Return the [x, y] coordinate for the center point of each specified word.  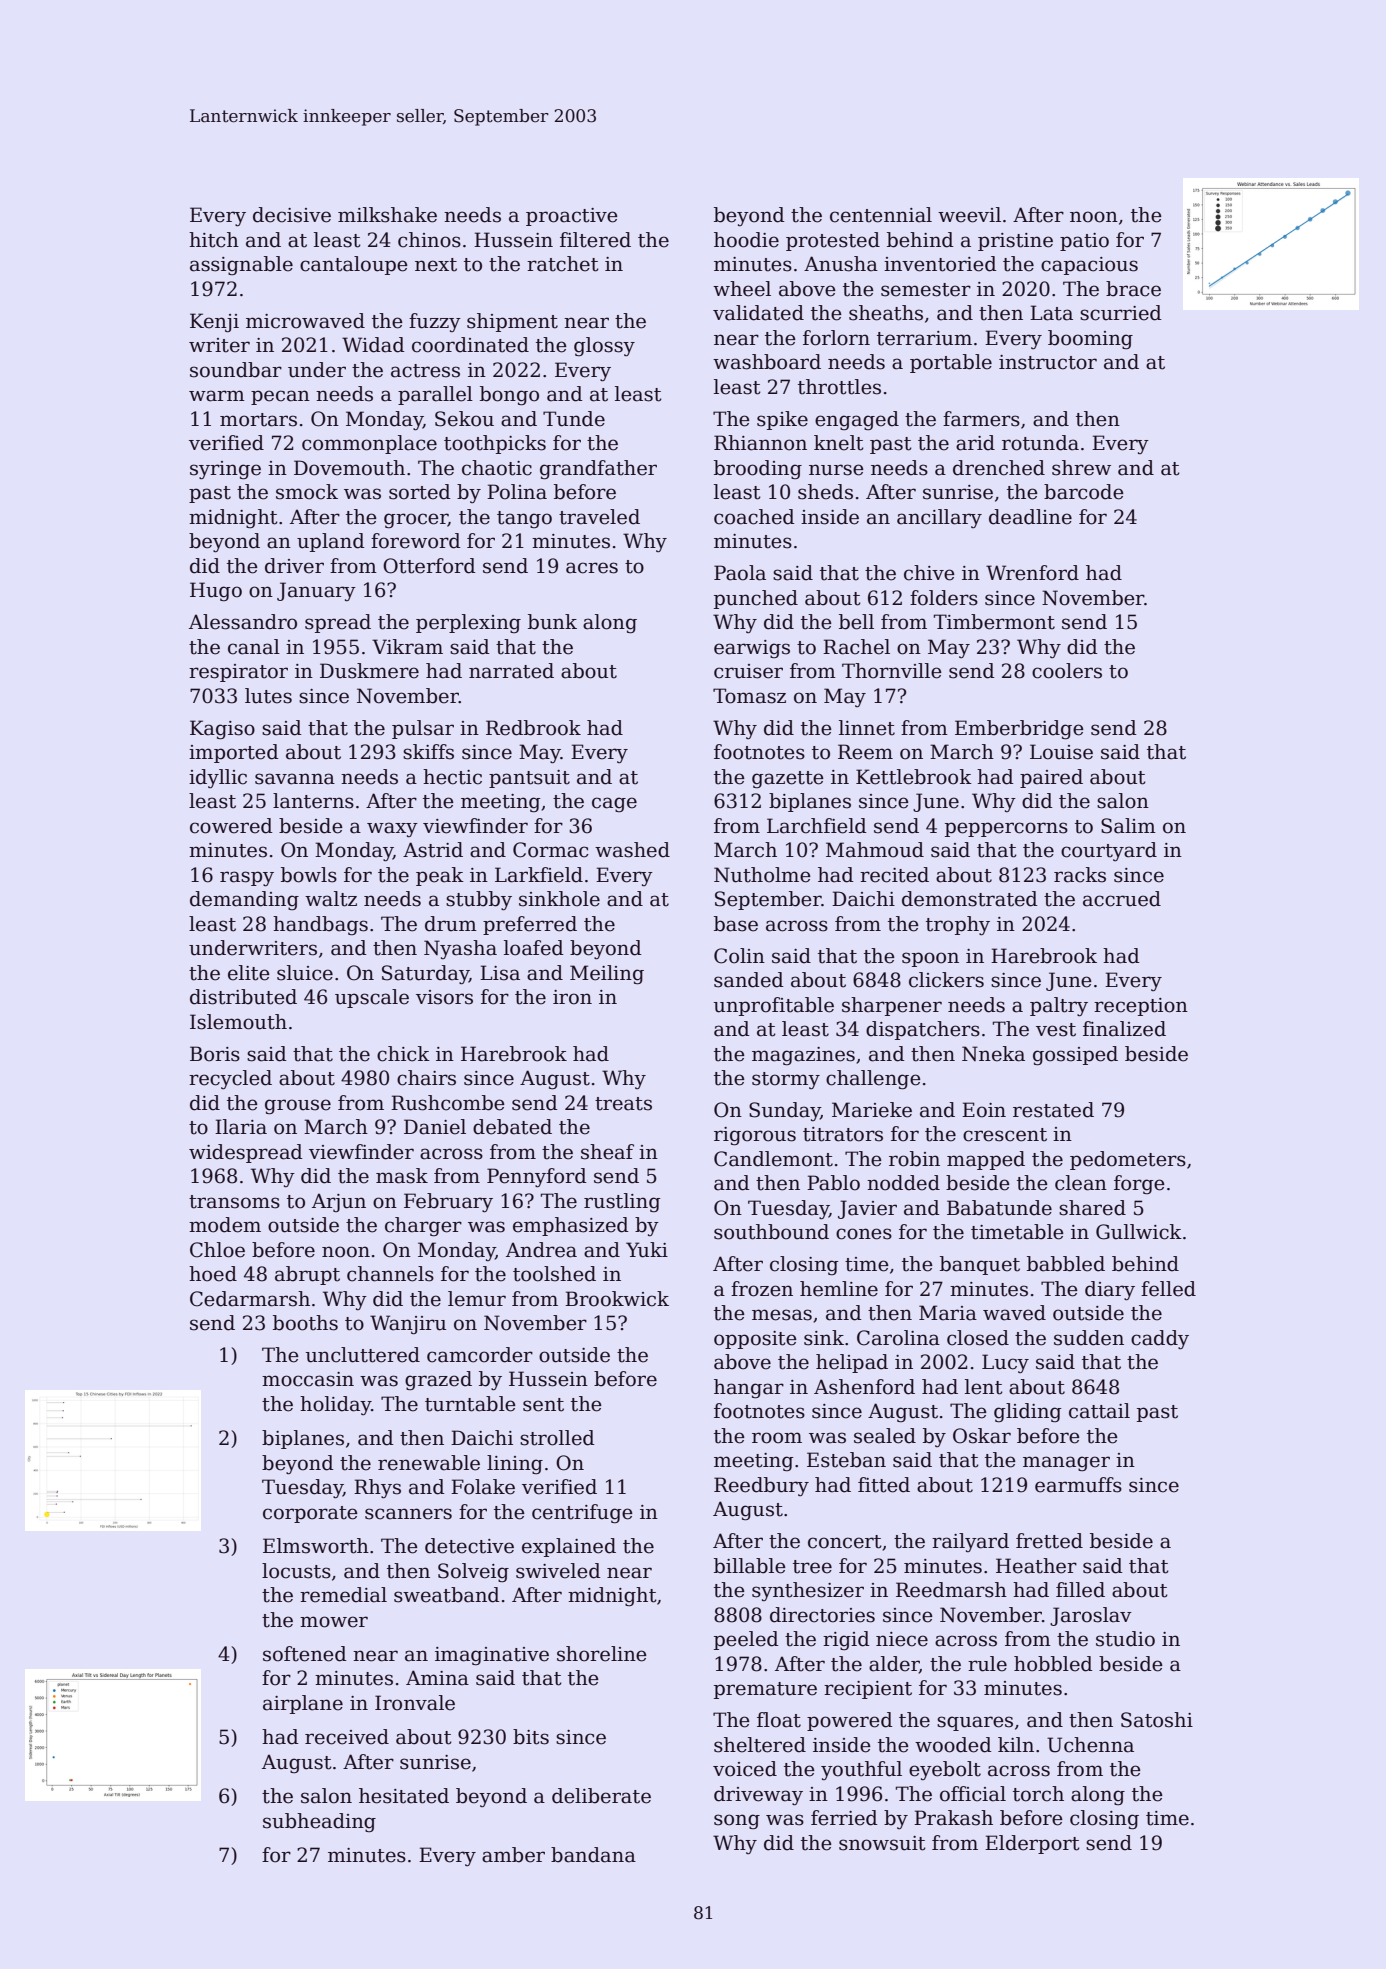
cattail [1099, 1411]
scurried [1121, 313]
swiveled [558, 1571]
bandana [593, 1855]
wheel [742, 289]
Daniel [435, 1127]
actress [425, 371]
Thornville [892, 671]
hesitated [404, 1796]
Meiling [607, 975]
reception [1141, 1007]
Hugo [216, 591]
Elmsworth [316, 1546]
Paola [740, 573]
